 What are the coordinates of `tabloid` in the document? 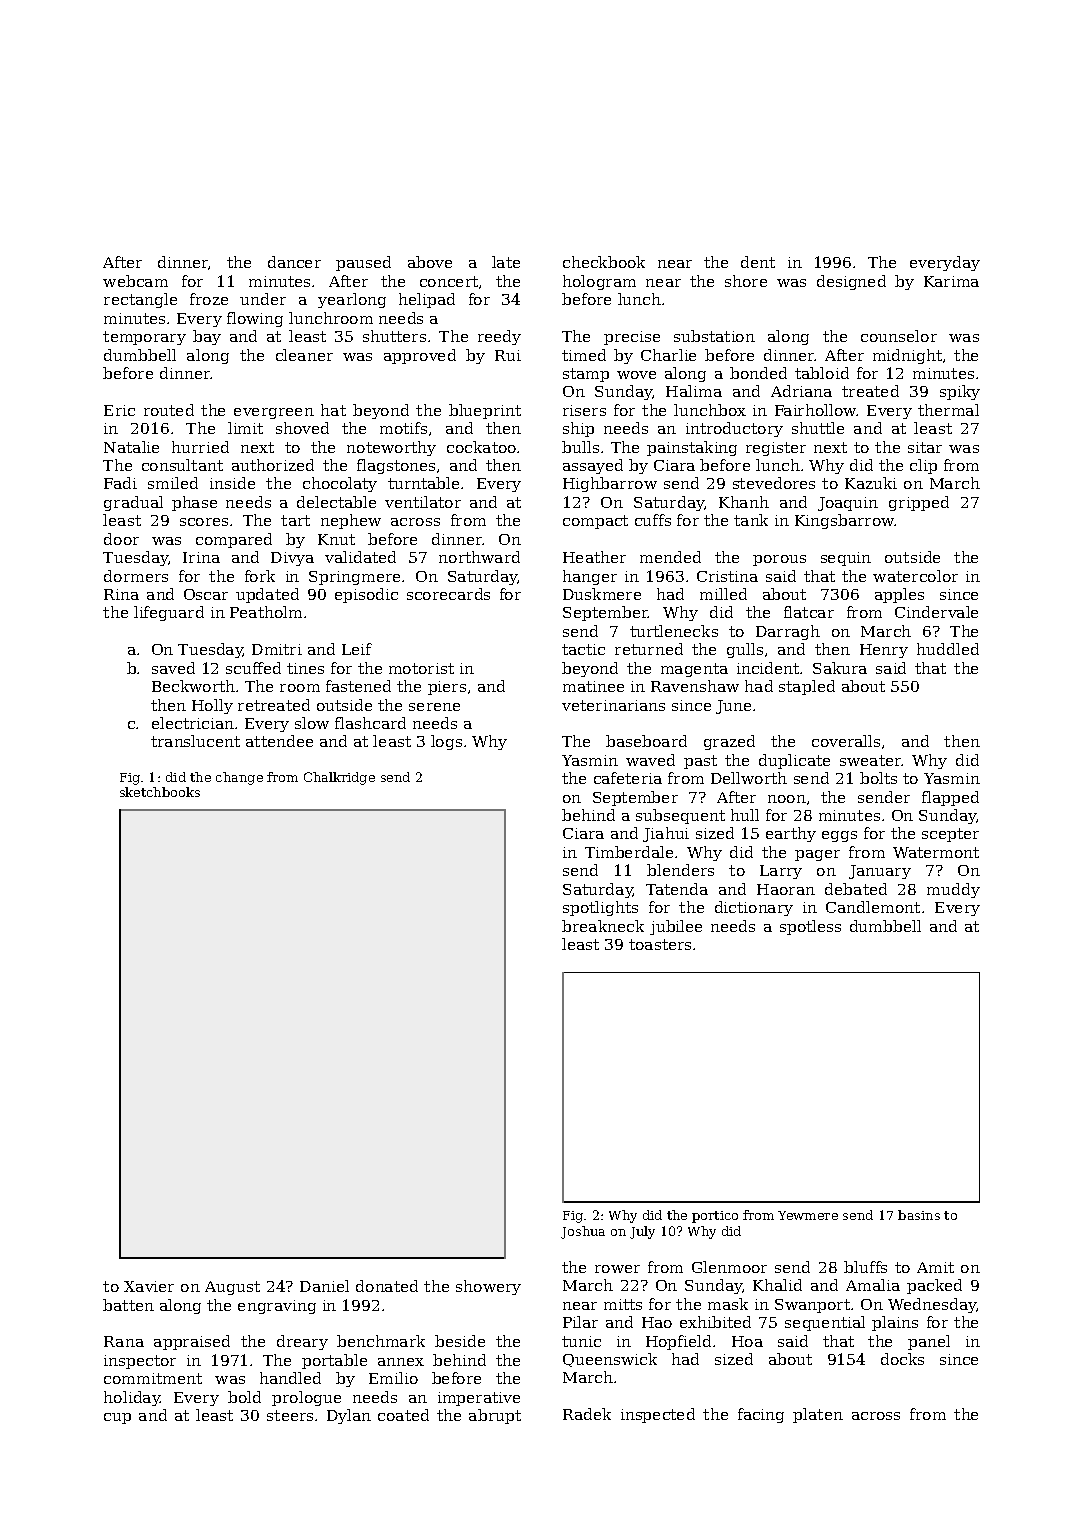 It's located at (822, 373).
